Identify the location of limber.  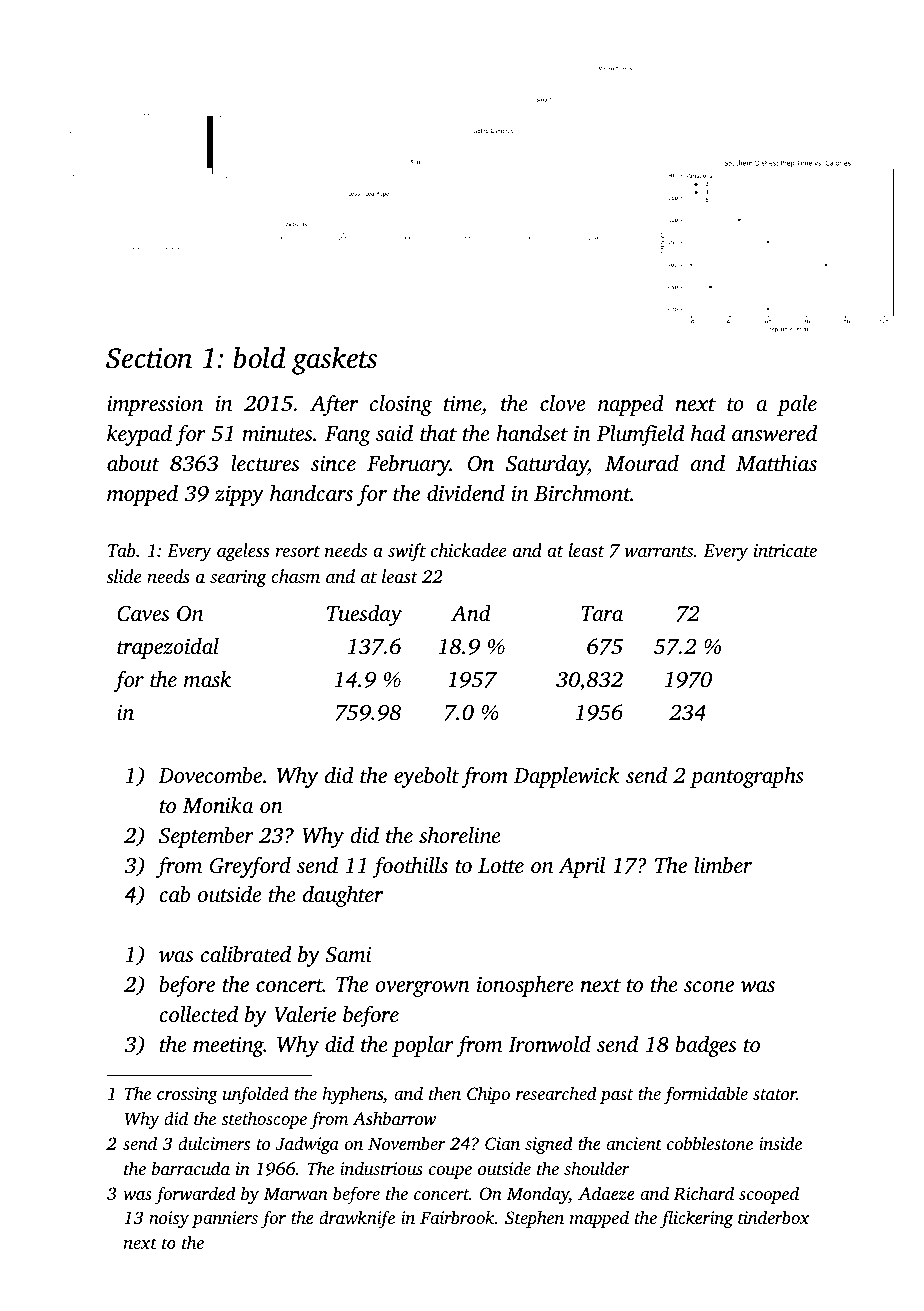
(723, 865).
